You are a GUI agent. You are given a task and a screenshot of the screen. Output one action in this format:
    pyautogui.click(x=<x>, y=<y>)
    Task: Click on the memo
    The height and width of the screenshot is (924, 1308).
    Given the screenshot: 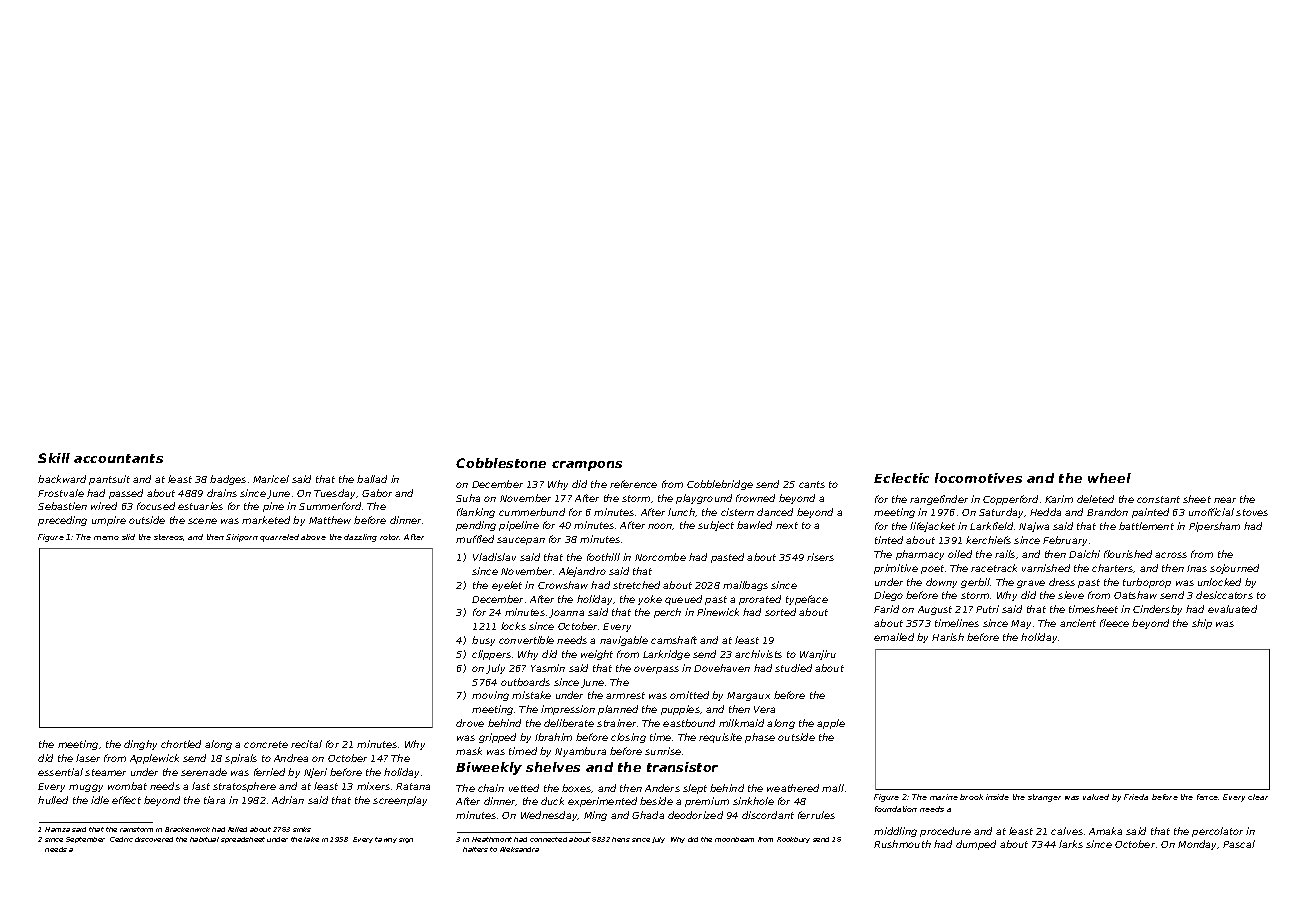 What is the action you would take?
    pyautogui.click(x=106, y=538)
